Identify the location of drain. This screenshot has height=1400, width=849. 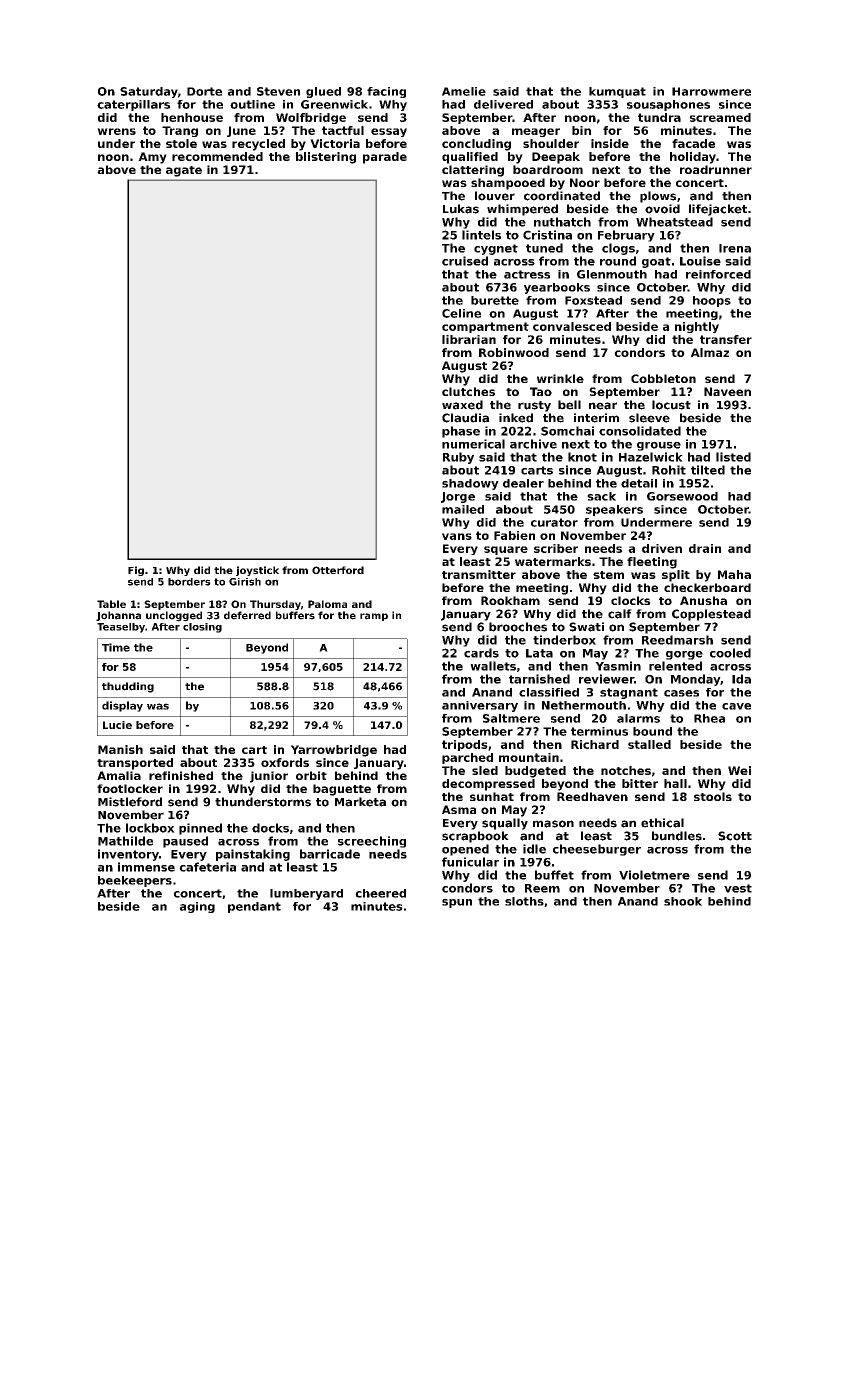
(705, 548).
